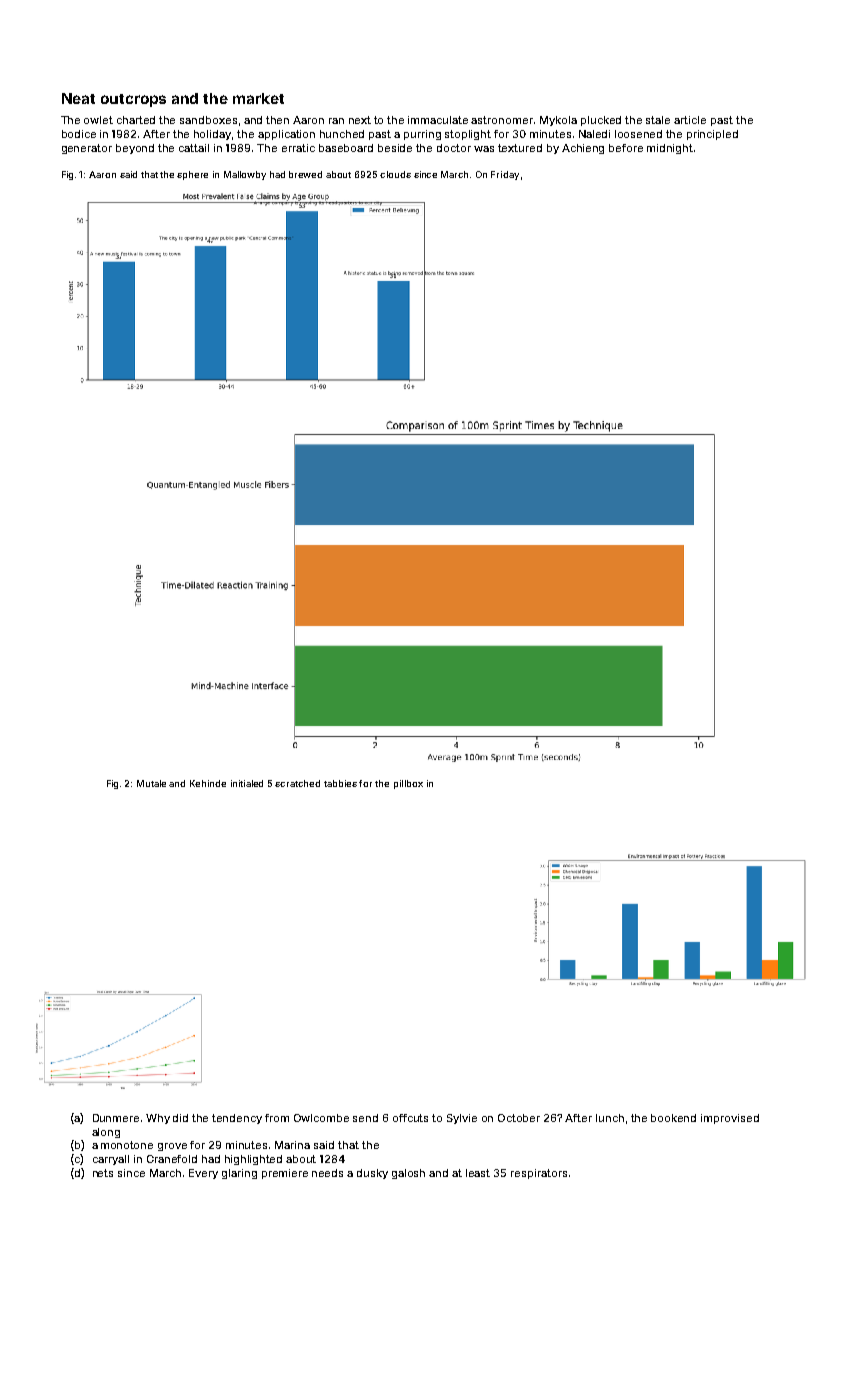 The height and width of the screenshot is (1400, 849). What do you see at coordinates (340, 783) in the screenshot?
I see `tabbies` at bounding box center [340, 783].
